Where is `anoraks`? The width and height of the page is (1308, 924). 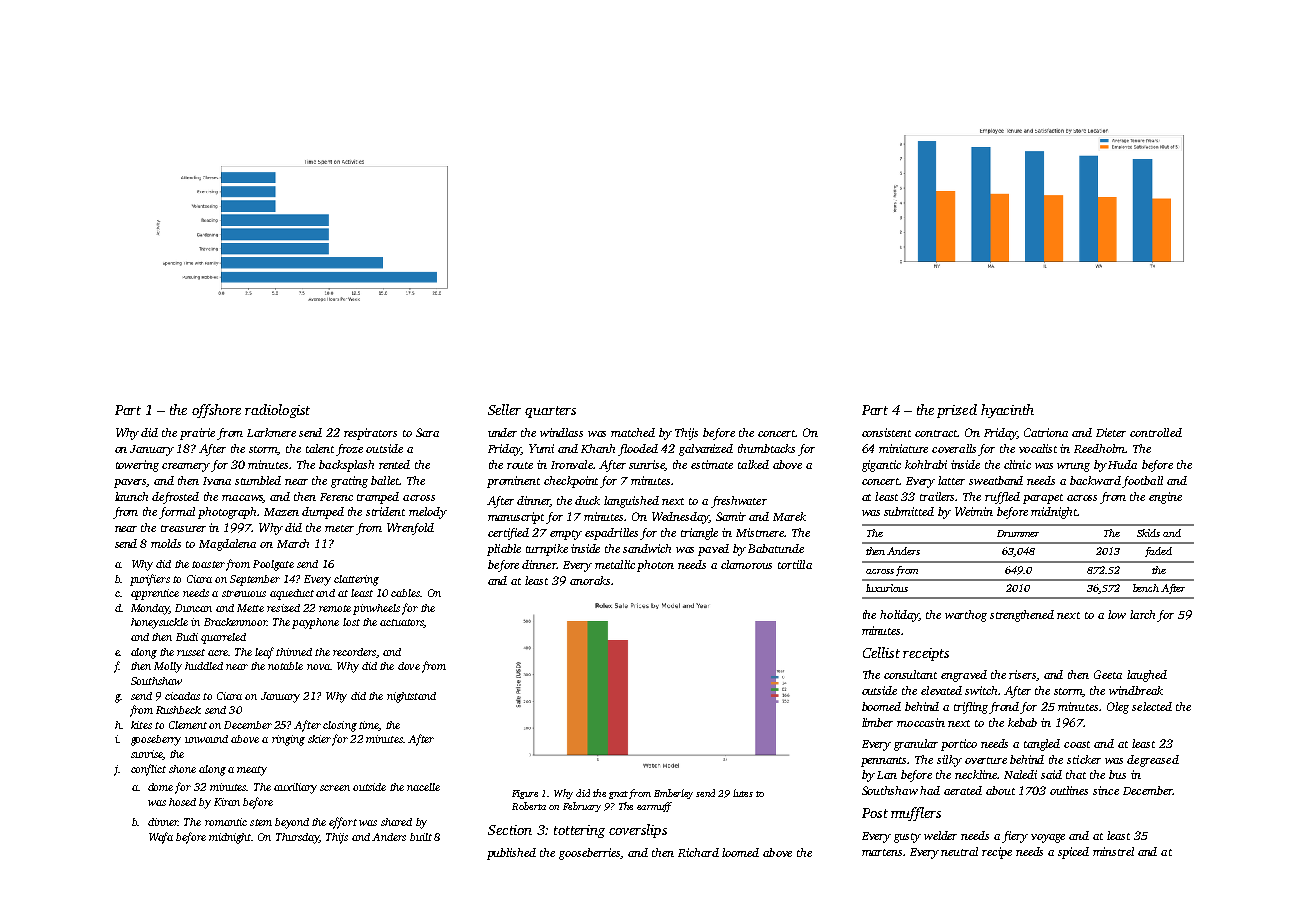
anoraks is located at coordinates (590, 580).
